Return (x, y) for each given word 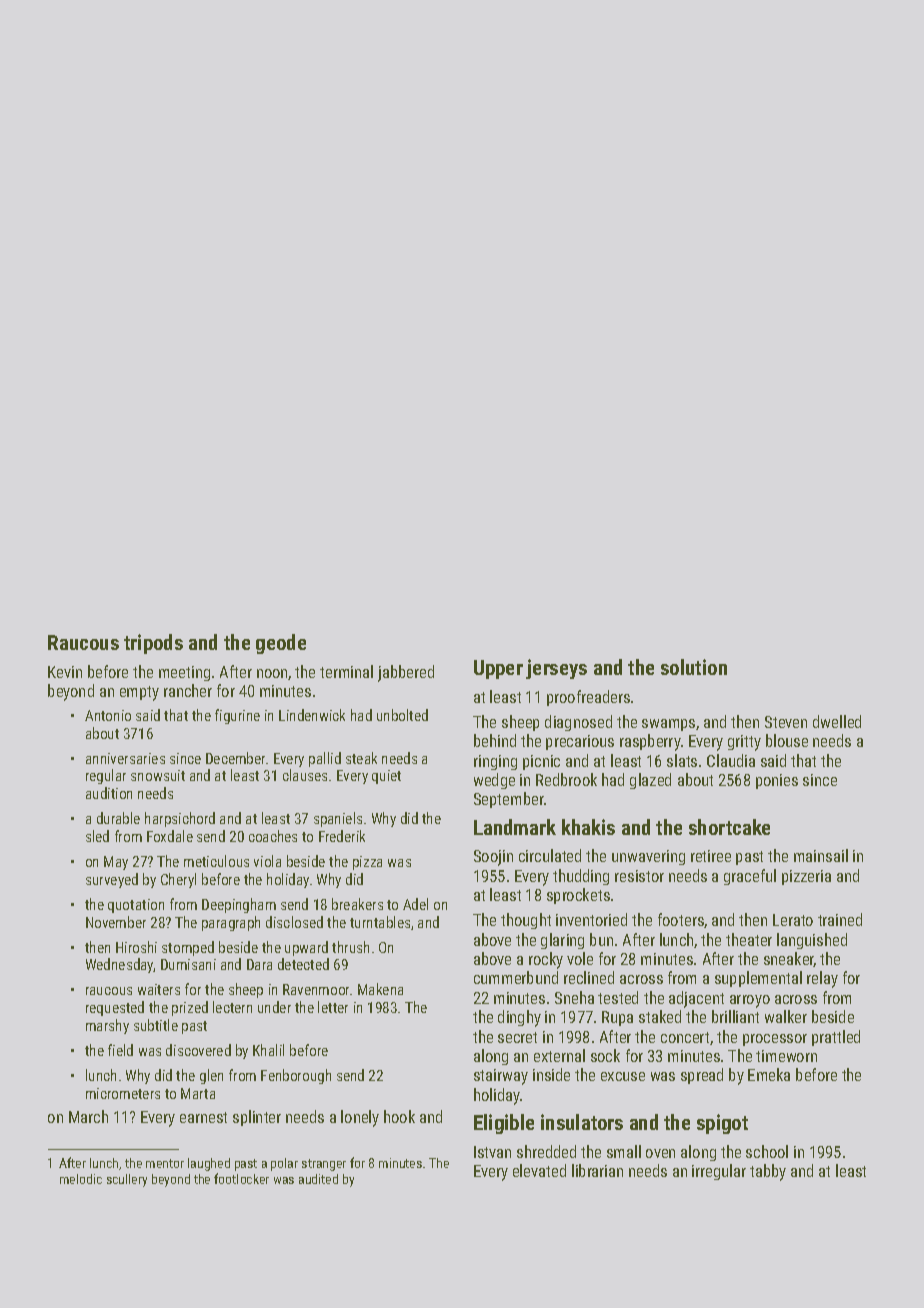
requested (115, 1008)
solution (694, 667)
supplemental (758, 979)
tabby (768, 1172)
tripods (153, 644)
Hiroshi (136, 947)
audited (318, 1179)
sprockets (578, 896)
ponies (777, 781)
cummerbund (516, 977)
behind (495, 740)
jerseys (556, 669)
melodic (81, 1179)
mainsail (821, 855)
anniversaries (125, 758)
